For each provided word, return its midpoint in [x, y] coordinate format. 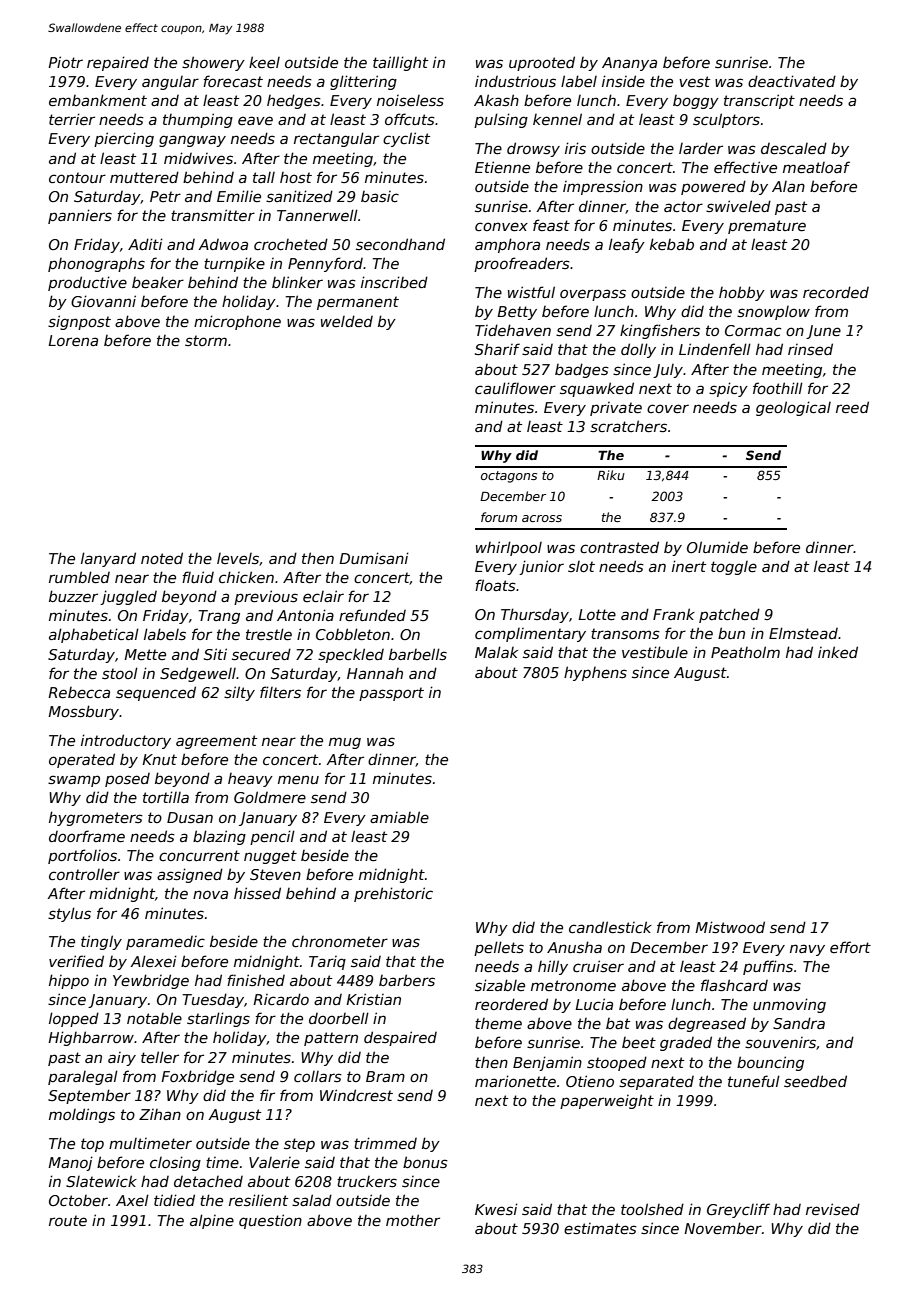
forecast [233, 81]
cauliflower [515, 388]
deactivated [792, 81]
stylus [69, 914]
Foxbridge [197, 1077]
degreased [707, 1024]
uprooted [542, 63]
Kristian [373, 999]
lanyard [108, 559]
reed [852, 407]
